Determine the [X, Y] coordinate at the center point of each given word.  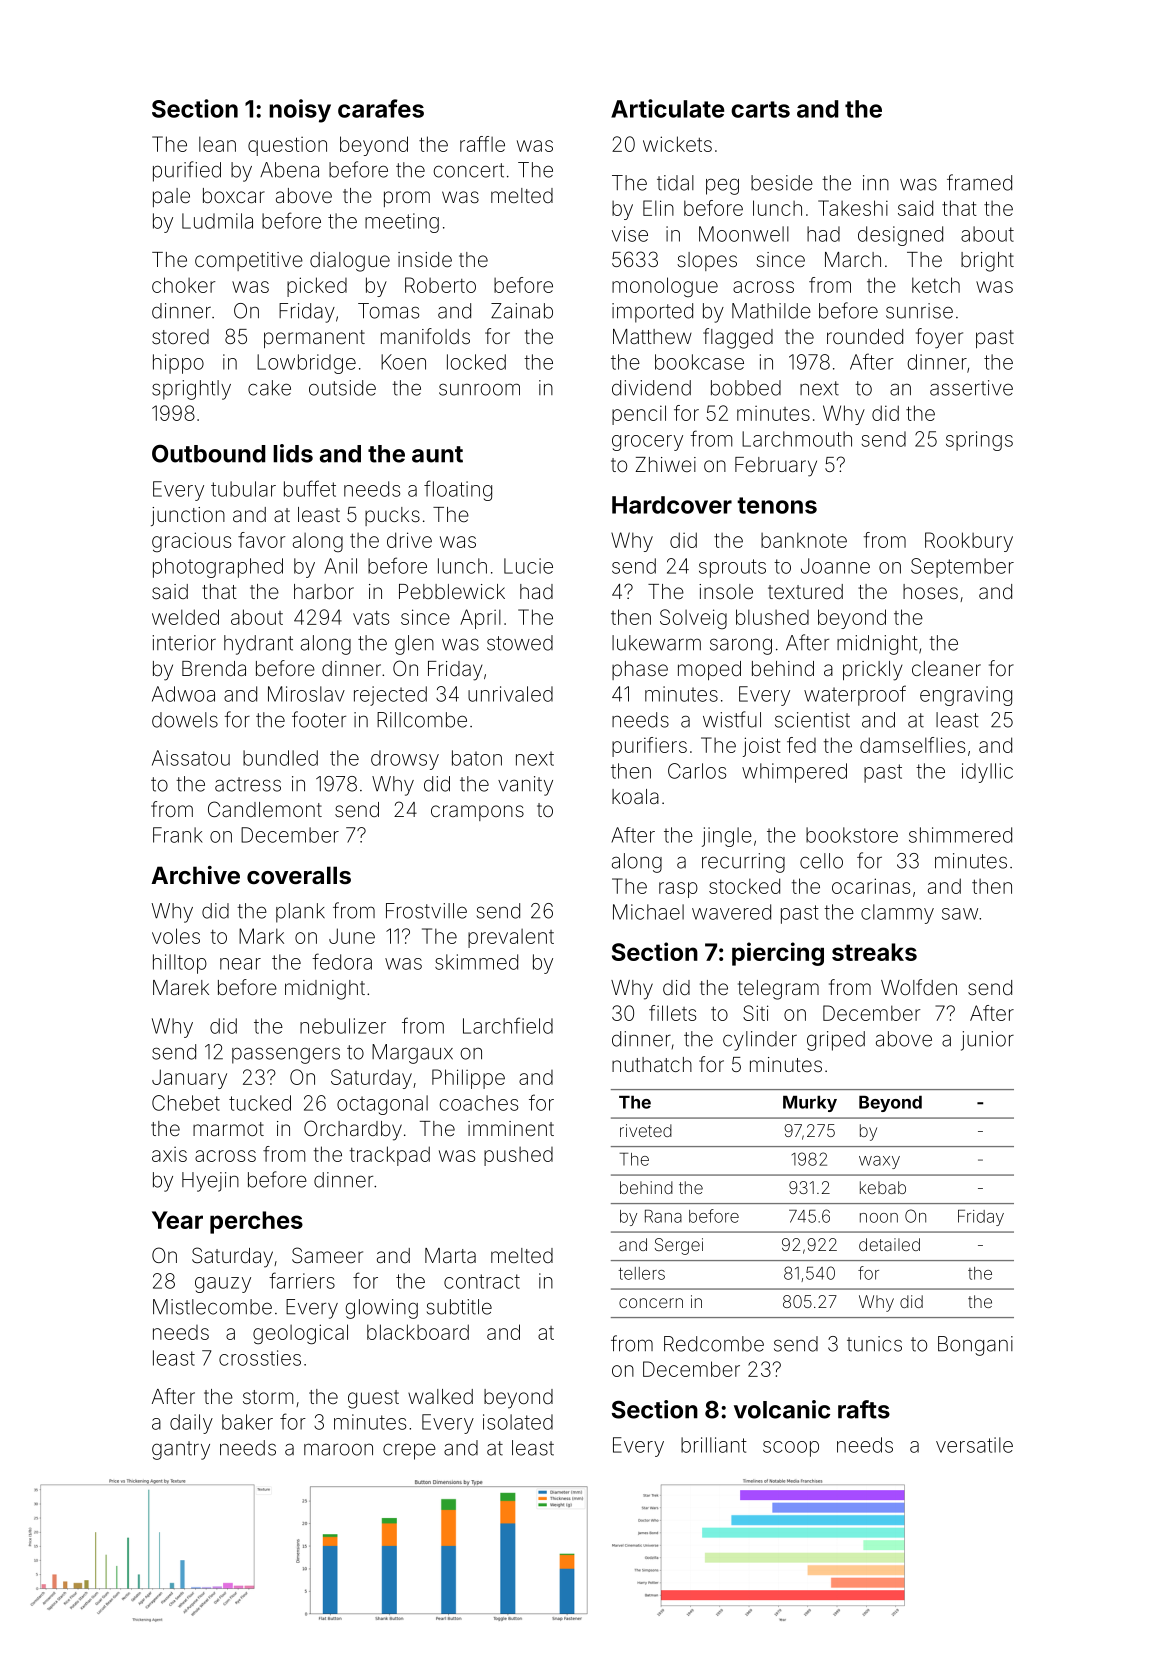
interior [184, 643]
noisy [300, 111]
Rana [663, 1216]
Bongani [975, 1346]
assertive [971, 388]
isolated [518, 1422]
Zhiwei [666, 464]
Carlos [697, 771]
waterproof [855, 695]
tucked [260, 1103]
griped [836, 1041]
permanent [314, 339]
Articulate [667, 108]
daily [191, 1424]
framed [979, 182]
